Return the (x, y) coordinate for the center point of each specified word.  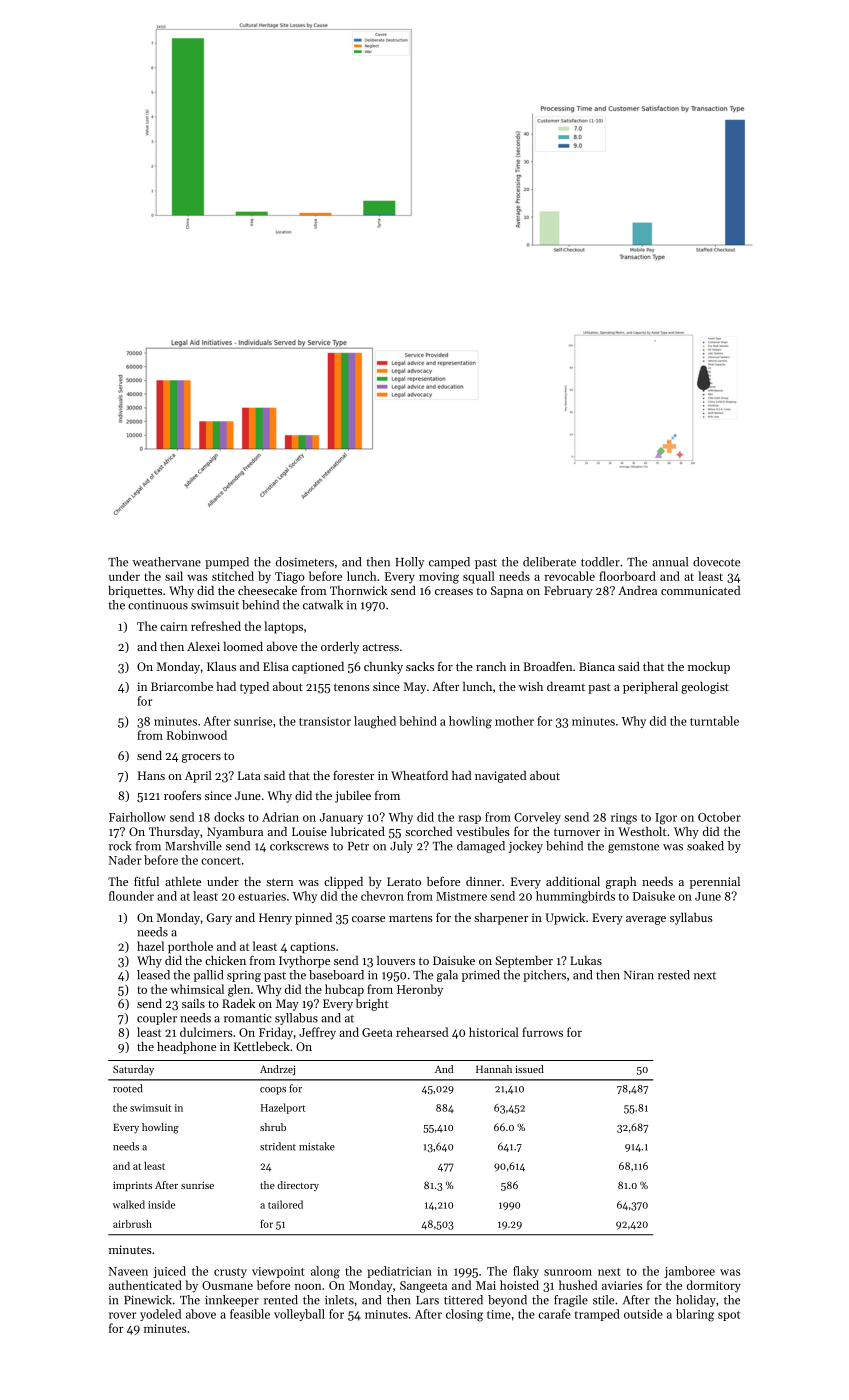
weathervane (167, 562)
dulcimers (206, 1032)
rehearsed (422, 1032)
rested (674, 975)
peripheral (650, 688)
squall (479, 577)
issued (529, 1069)
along (325, 1272)
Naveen (128, 1271)
